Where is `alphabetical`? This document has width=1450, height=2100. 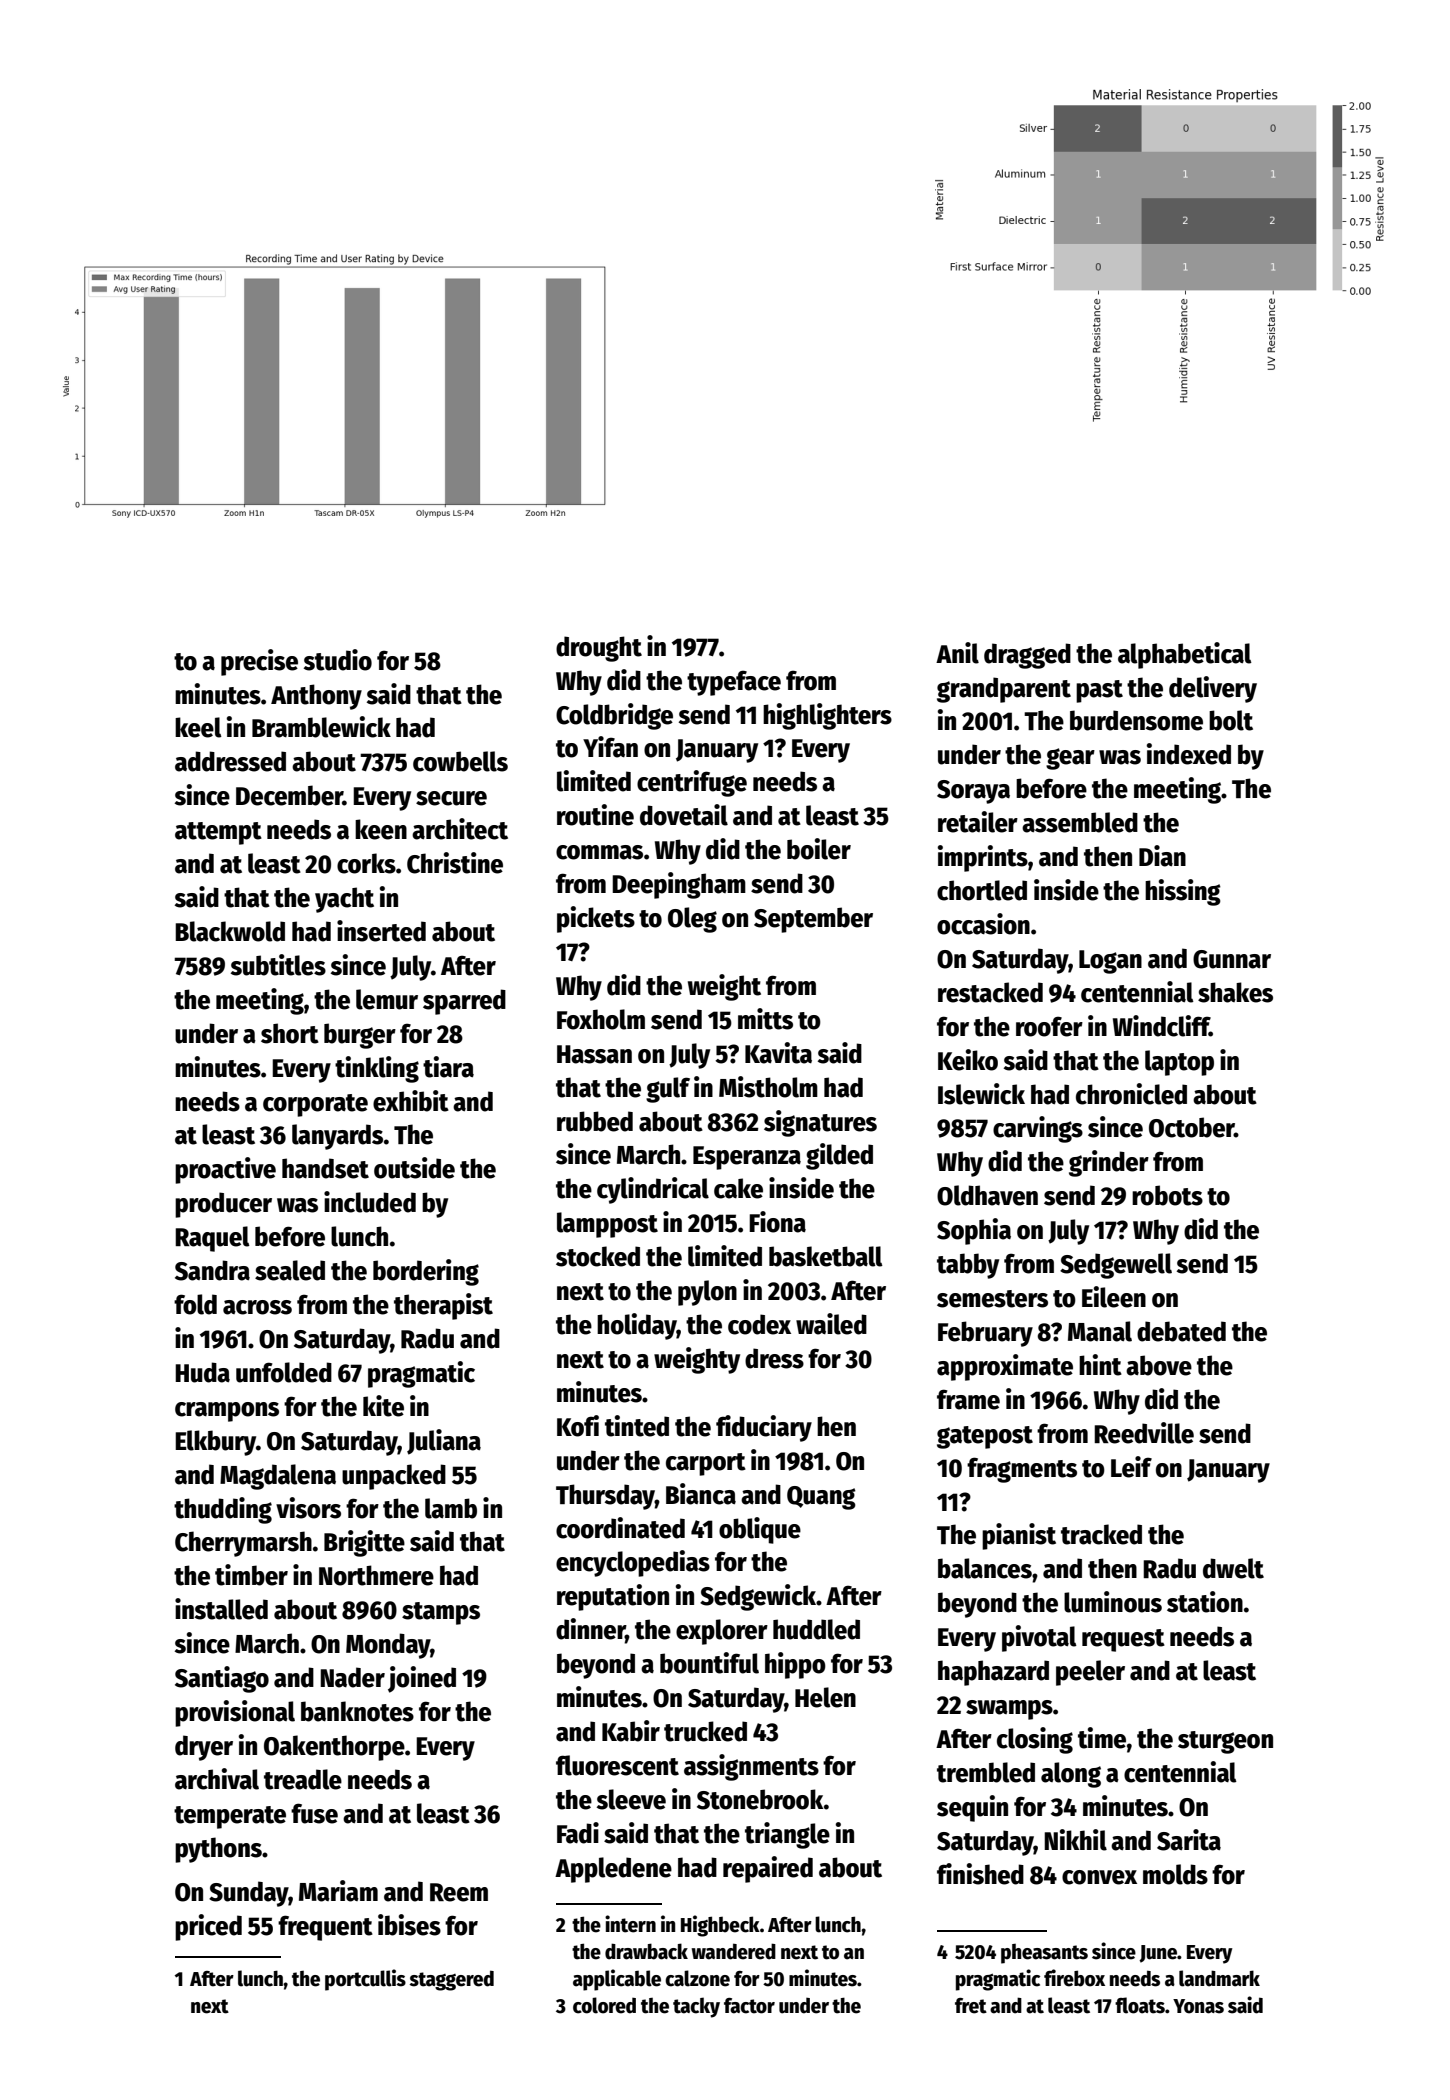
alphabetical is located at coordinates (1185, 655).
